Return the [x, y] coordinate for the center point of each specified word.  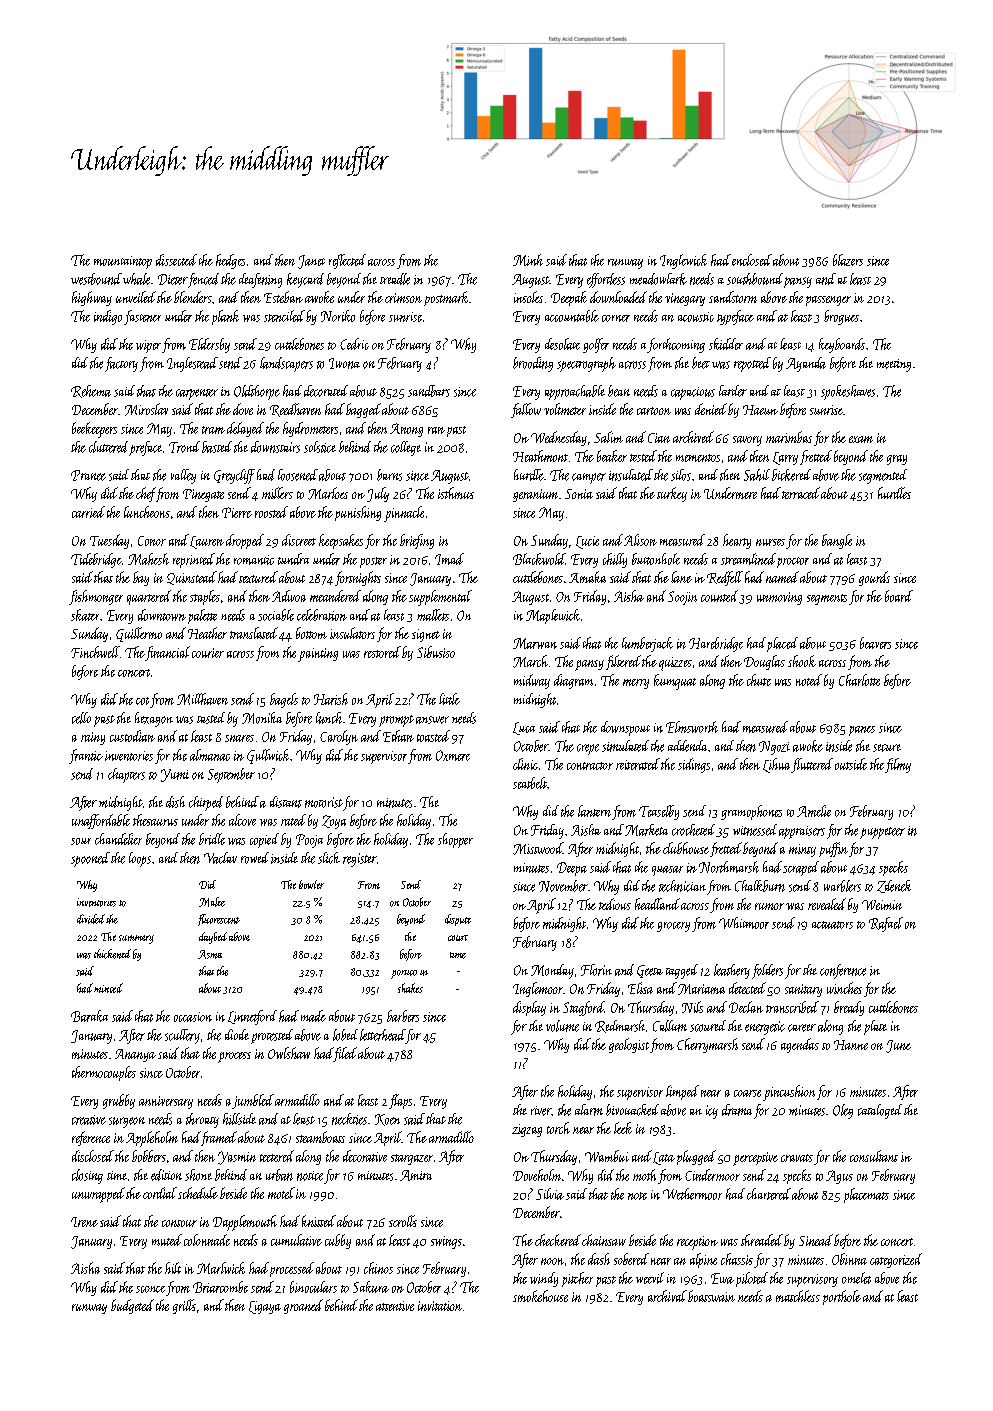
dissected [176, 260]
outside [851, 764]
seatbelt [530, 783]
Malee [212, 902]
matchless [798, 1296]
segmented [883, 476]
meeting [894, 365]
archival [667, 1296]
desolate [562, 344]
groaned [303, 1306]
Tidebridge [96, 560]
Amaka [587, 577]
